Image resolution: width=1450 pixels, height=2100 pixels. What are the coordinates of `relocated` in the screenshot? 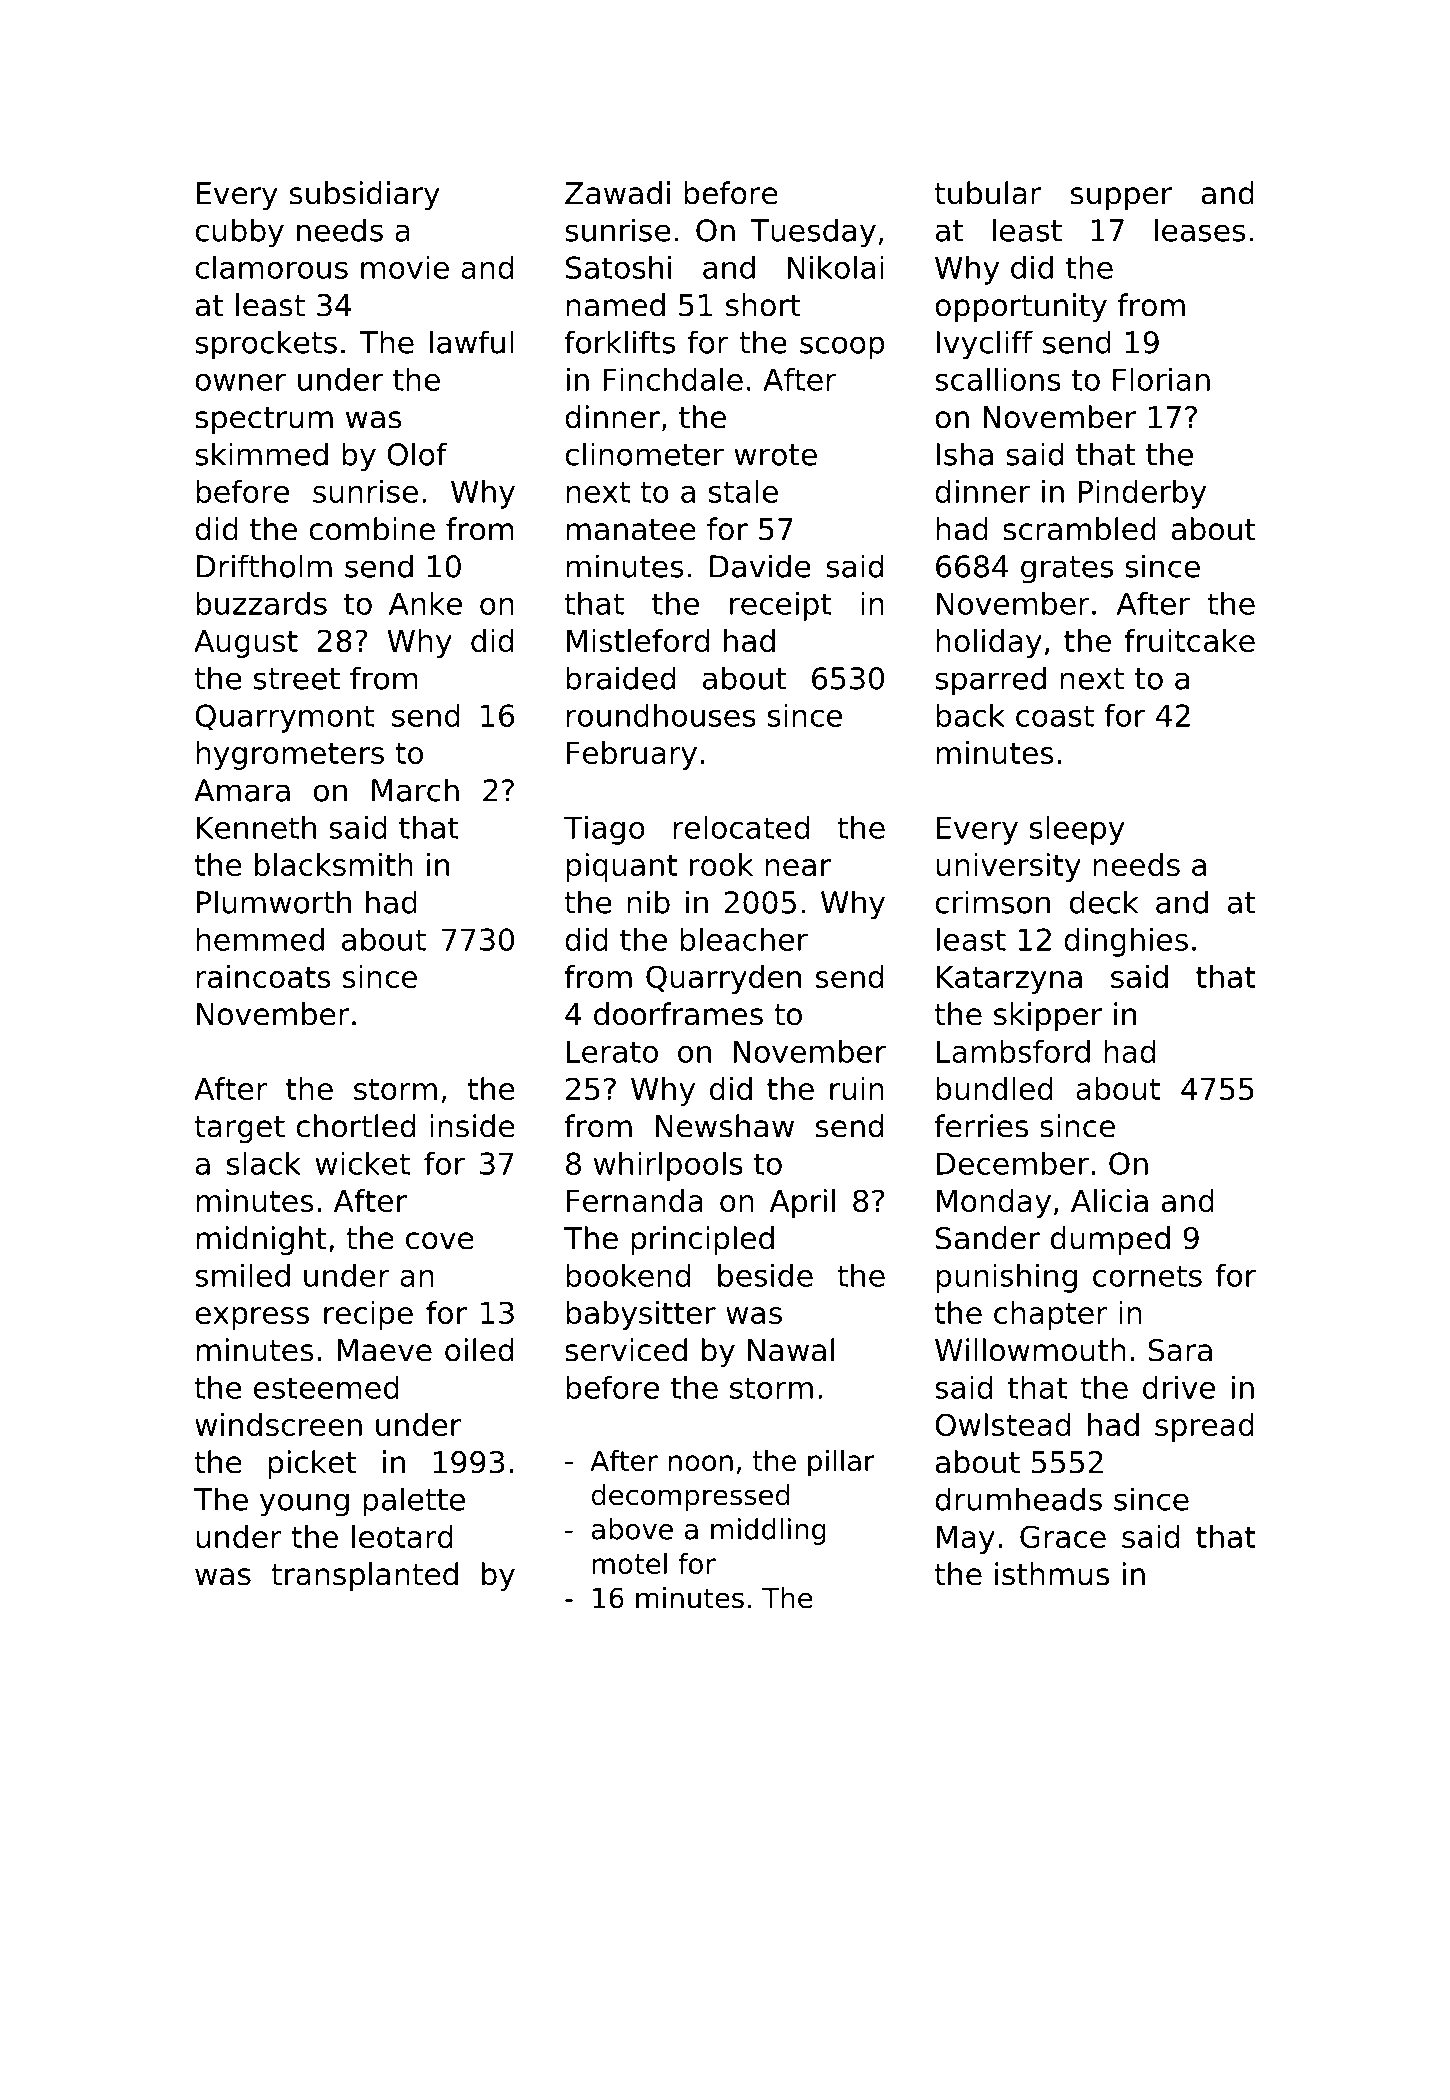 It's located at (741, 827).
